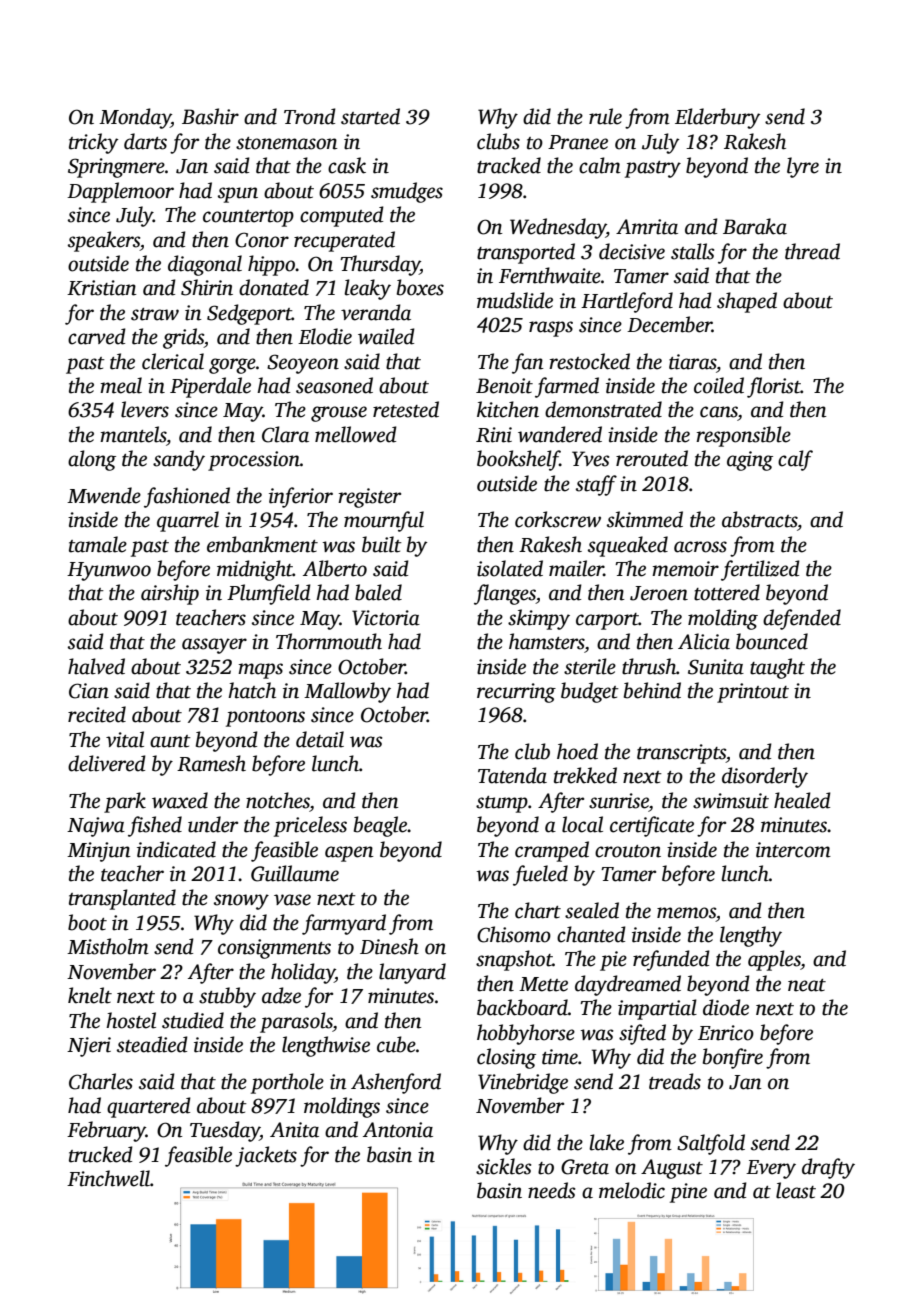 The height and width of the image is (1314, 924). Describe the element at coordinates (516, 693) in the image. I see `recurring` at that location.
